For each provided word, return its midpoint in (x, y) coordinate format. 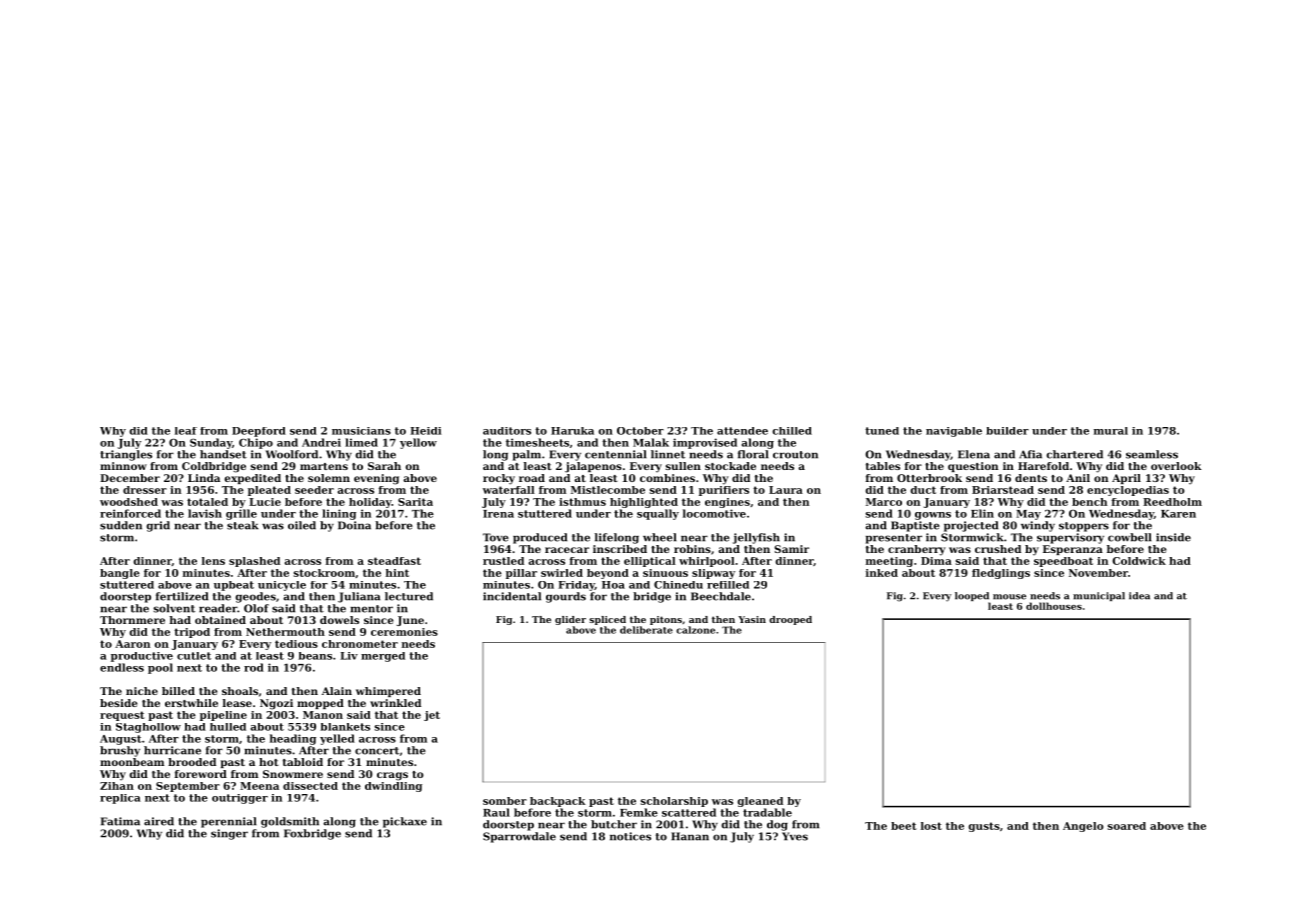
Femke (639, 812)
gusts (984, 827)
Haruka (572, 431)
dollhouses (1054, 606)
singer (229, 834)
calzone (695, 630)
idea (1139, 596)
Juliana (359, 597)
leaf (186, 431)
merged (383, 657)
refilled (728, 585)
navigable (954, 432)
